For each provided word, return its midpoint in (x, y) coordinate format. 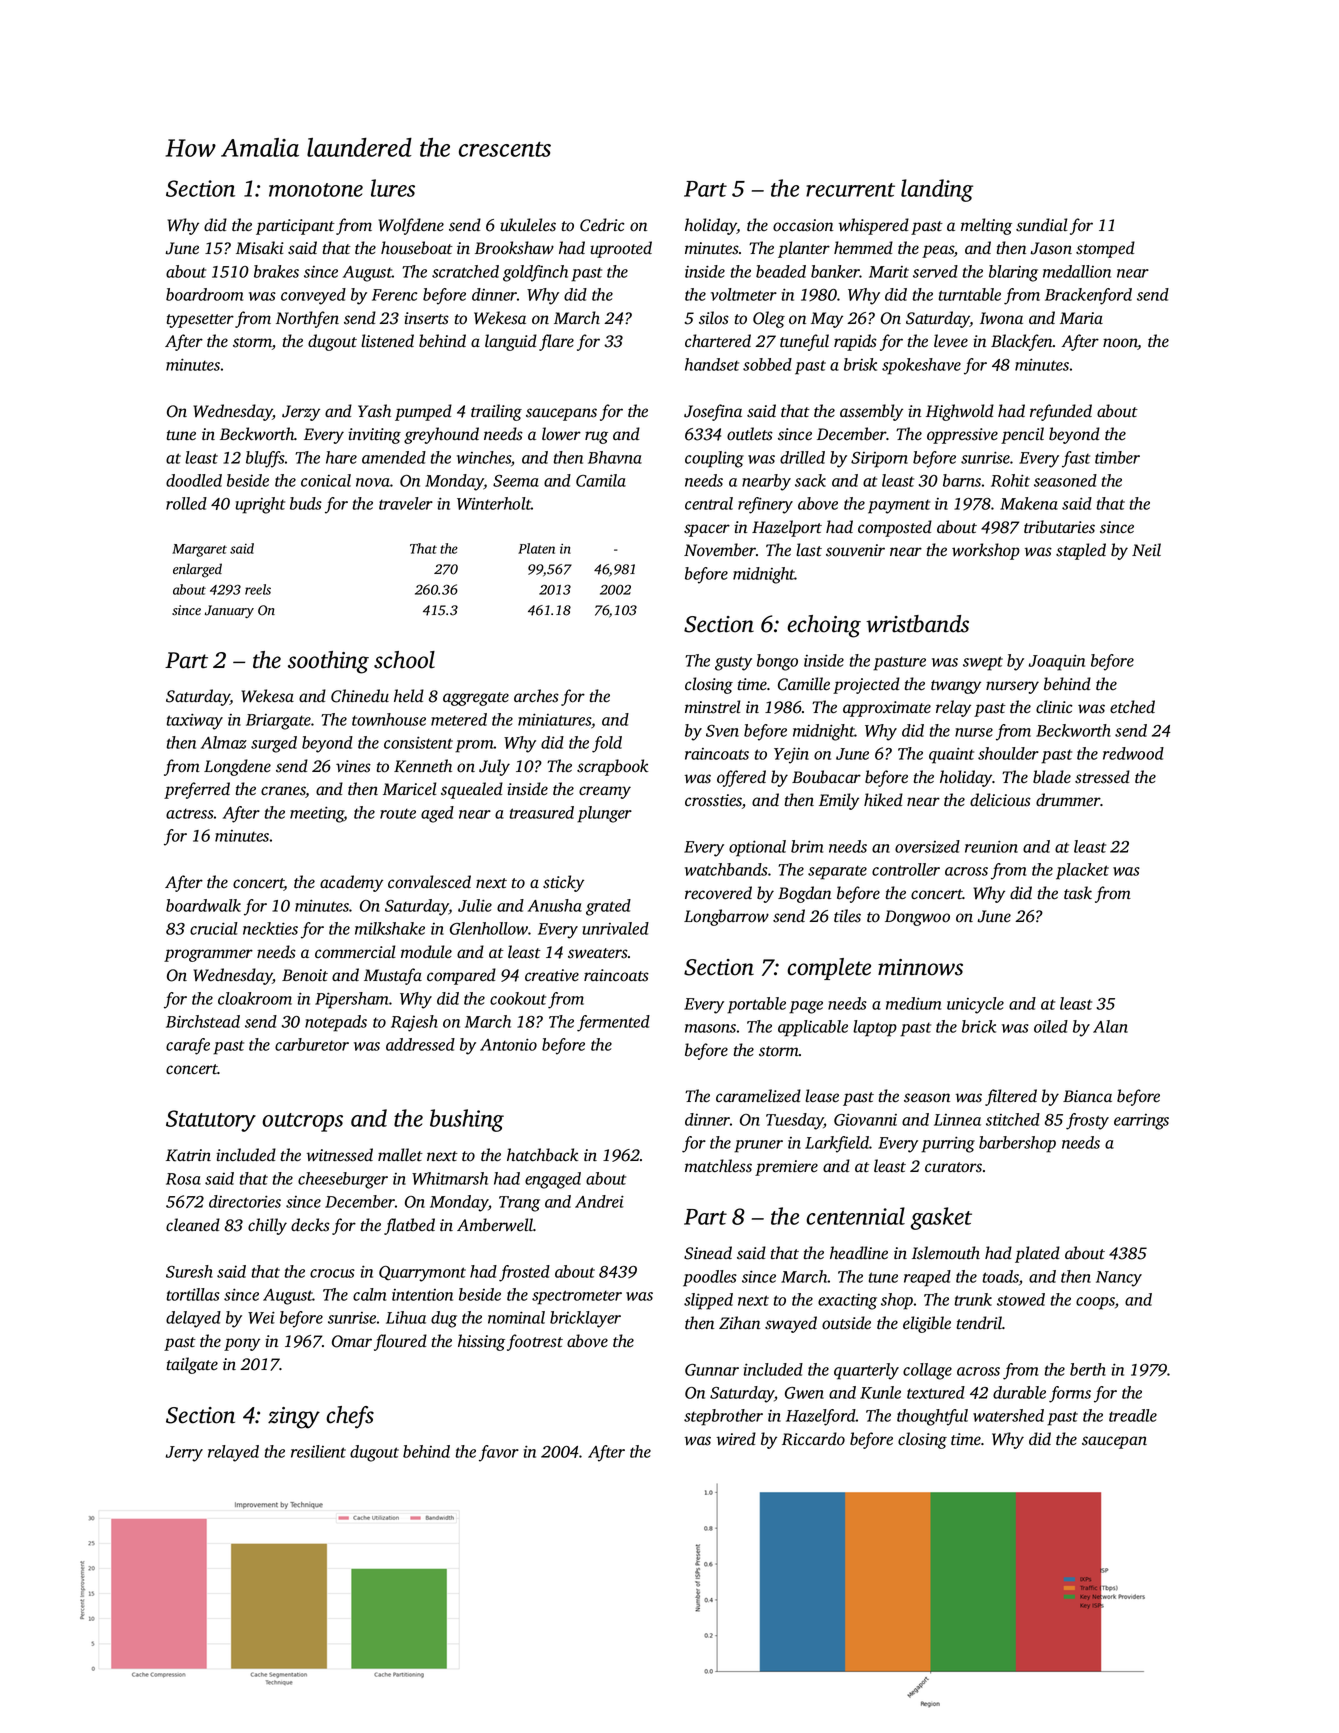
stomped (1105, 249)
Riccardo (813, 1439)
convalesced (429, 882)
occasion (803, 225)
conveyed (313, 296)
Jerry (184, 1454)
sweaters (598, 953)
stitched (1013, 1119)
